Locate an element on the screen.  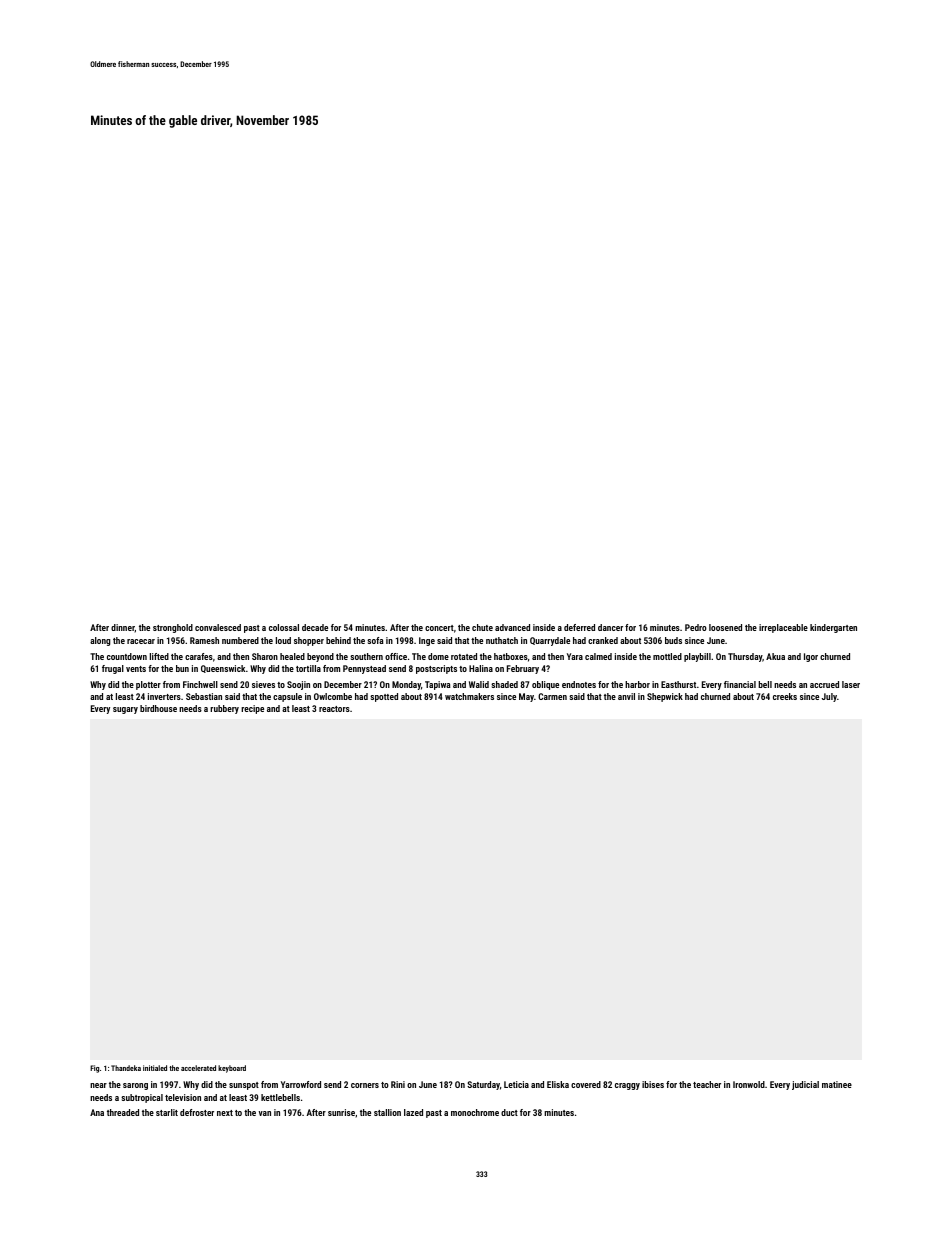
covered is located at coordinates (586, 1084).
